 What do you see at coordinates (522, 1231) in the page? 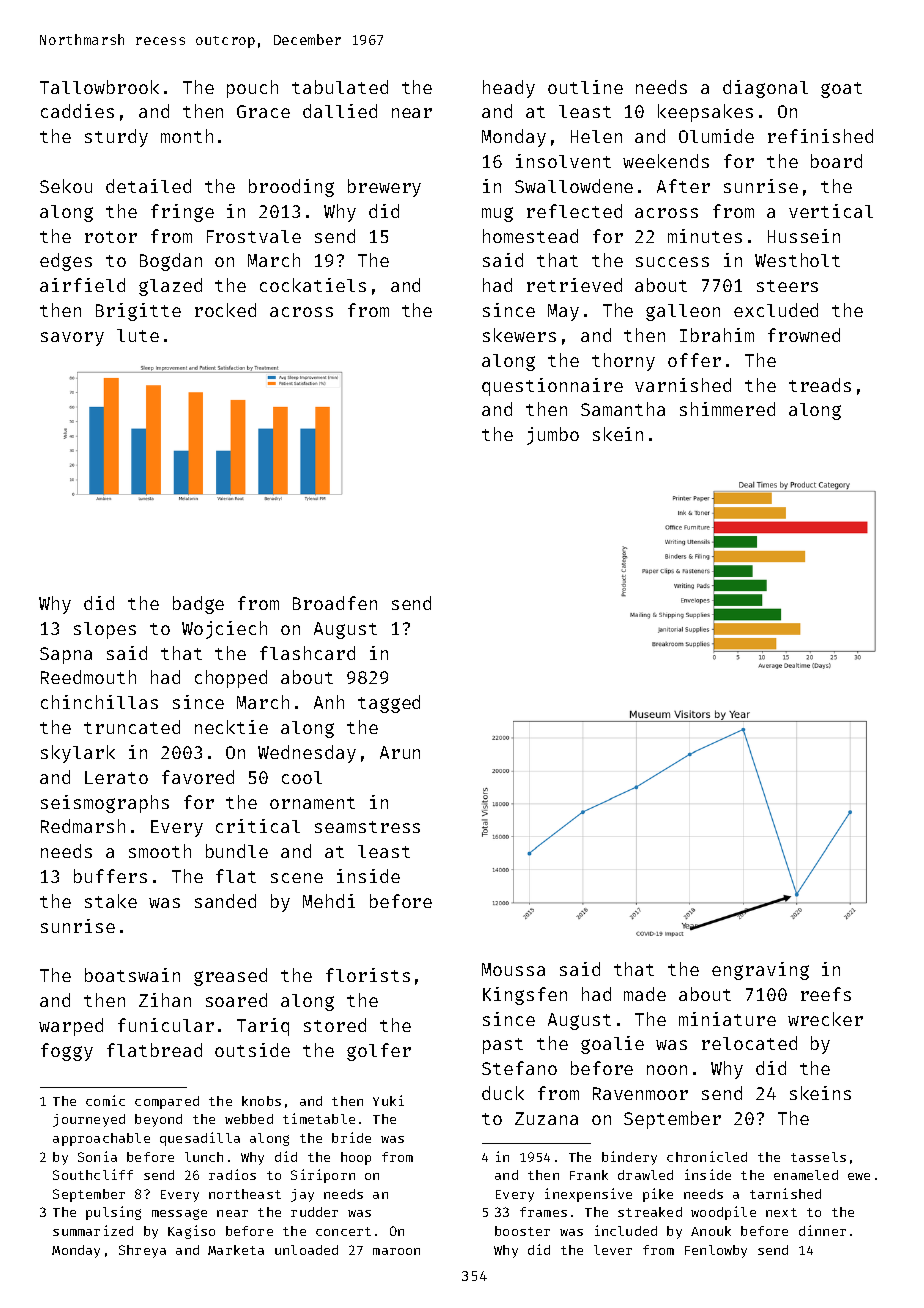
I see `booster` at bounding box center [522, 1231].
